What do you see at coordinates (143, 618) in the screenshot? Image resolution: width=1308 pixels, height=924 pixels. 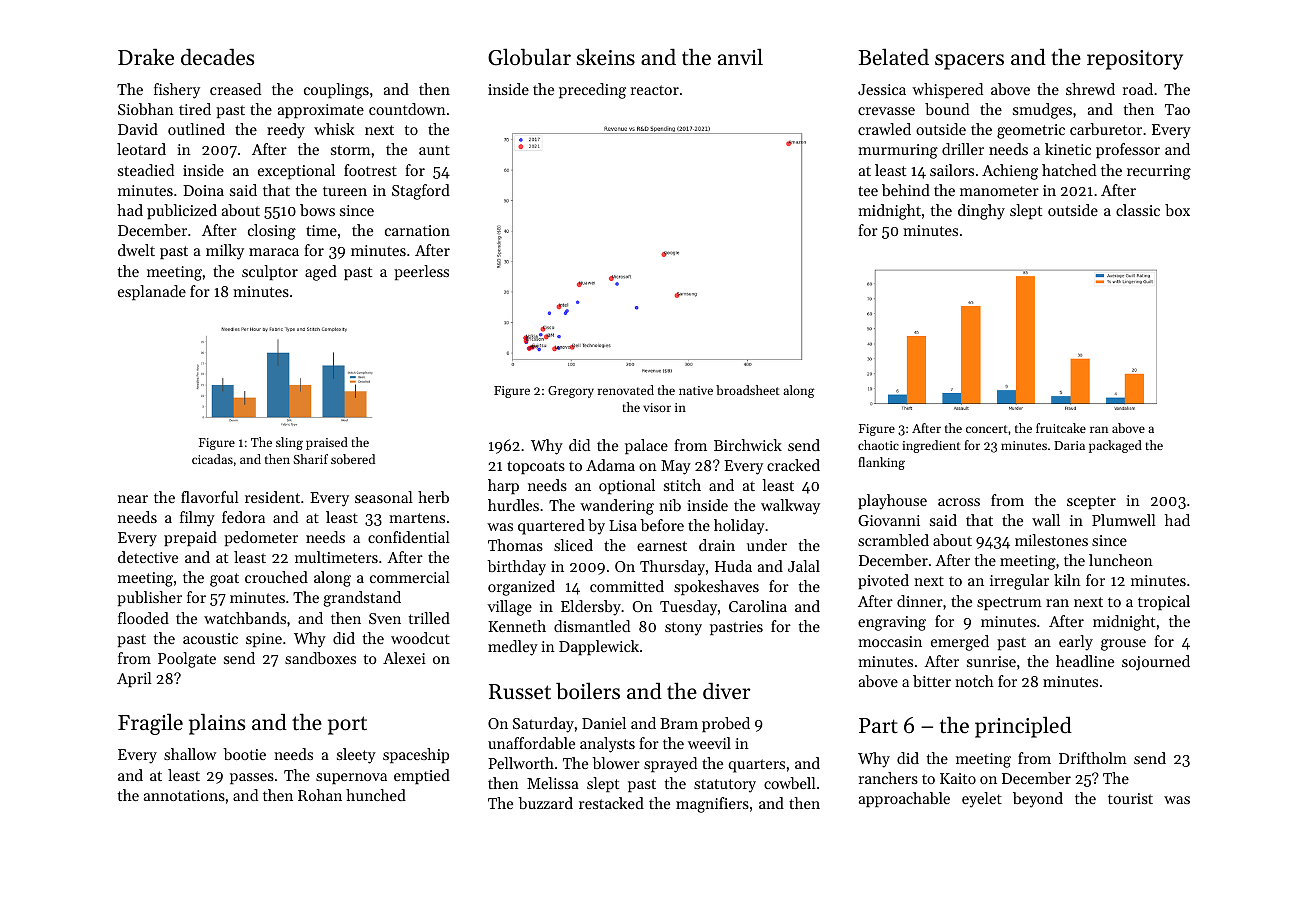 I see `flooded` at bounding box center [143, 618].
